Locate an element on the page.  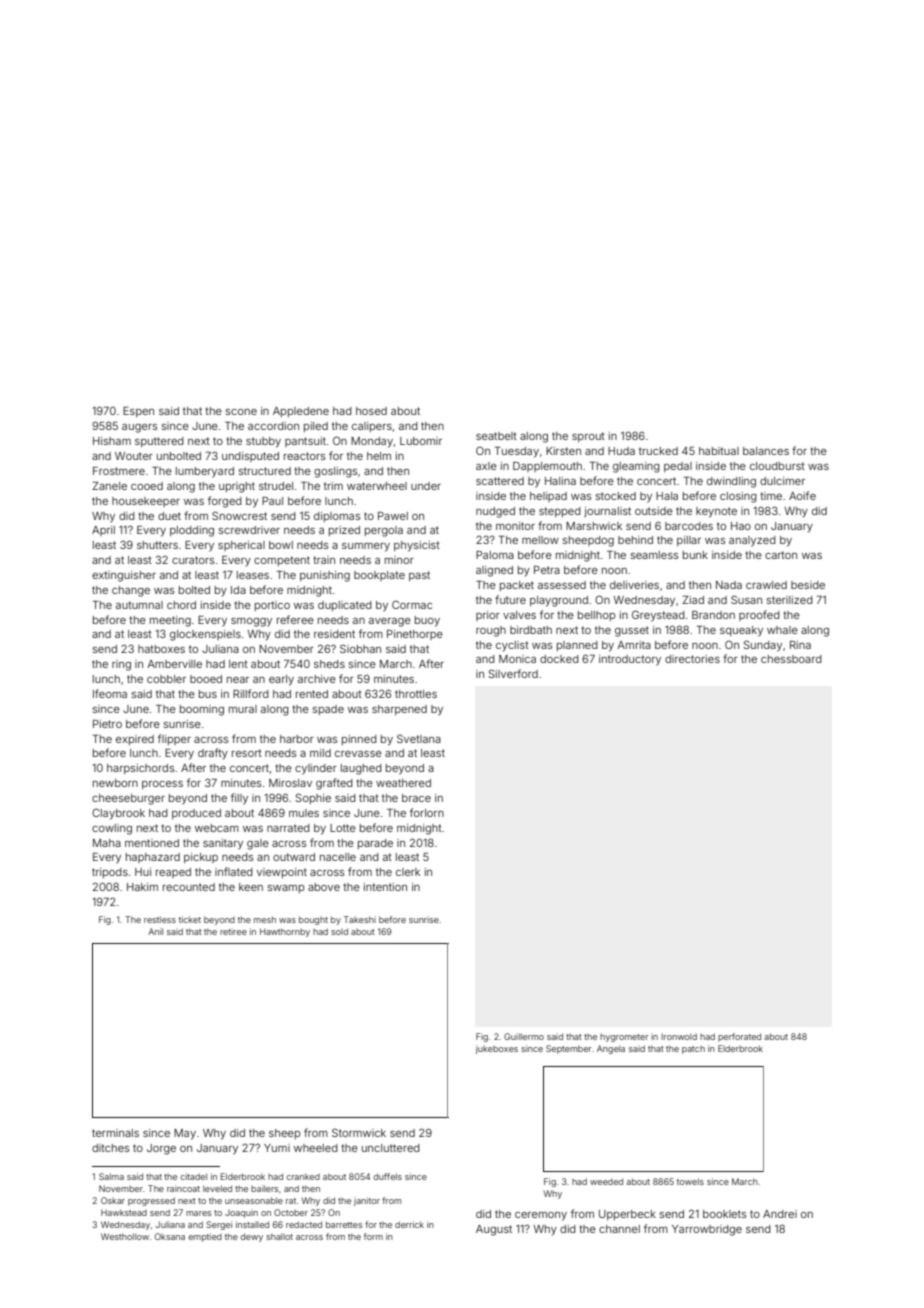
Brandon is located at coordinates (713, 615).
